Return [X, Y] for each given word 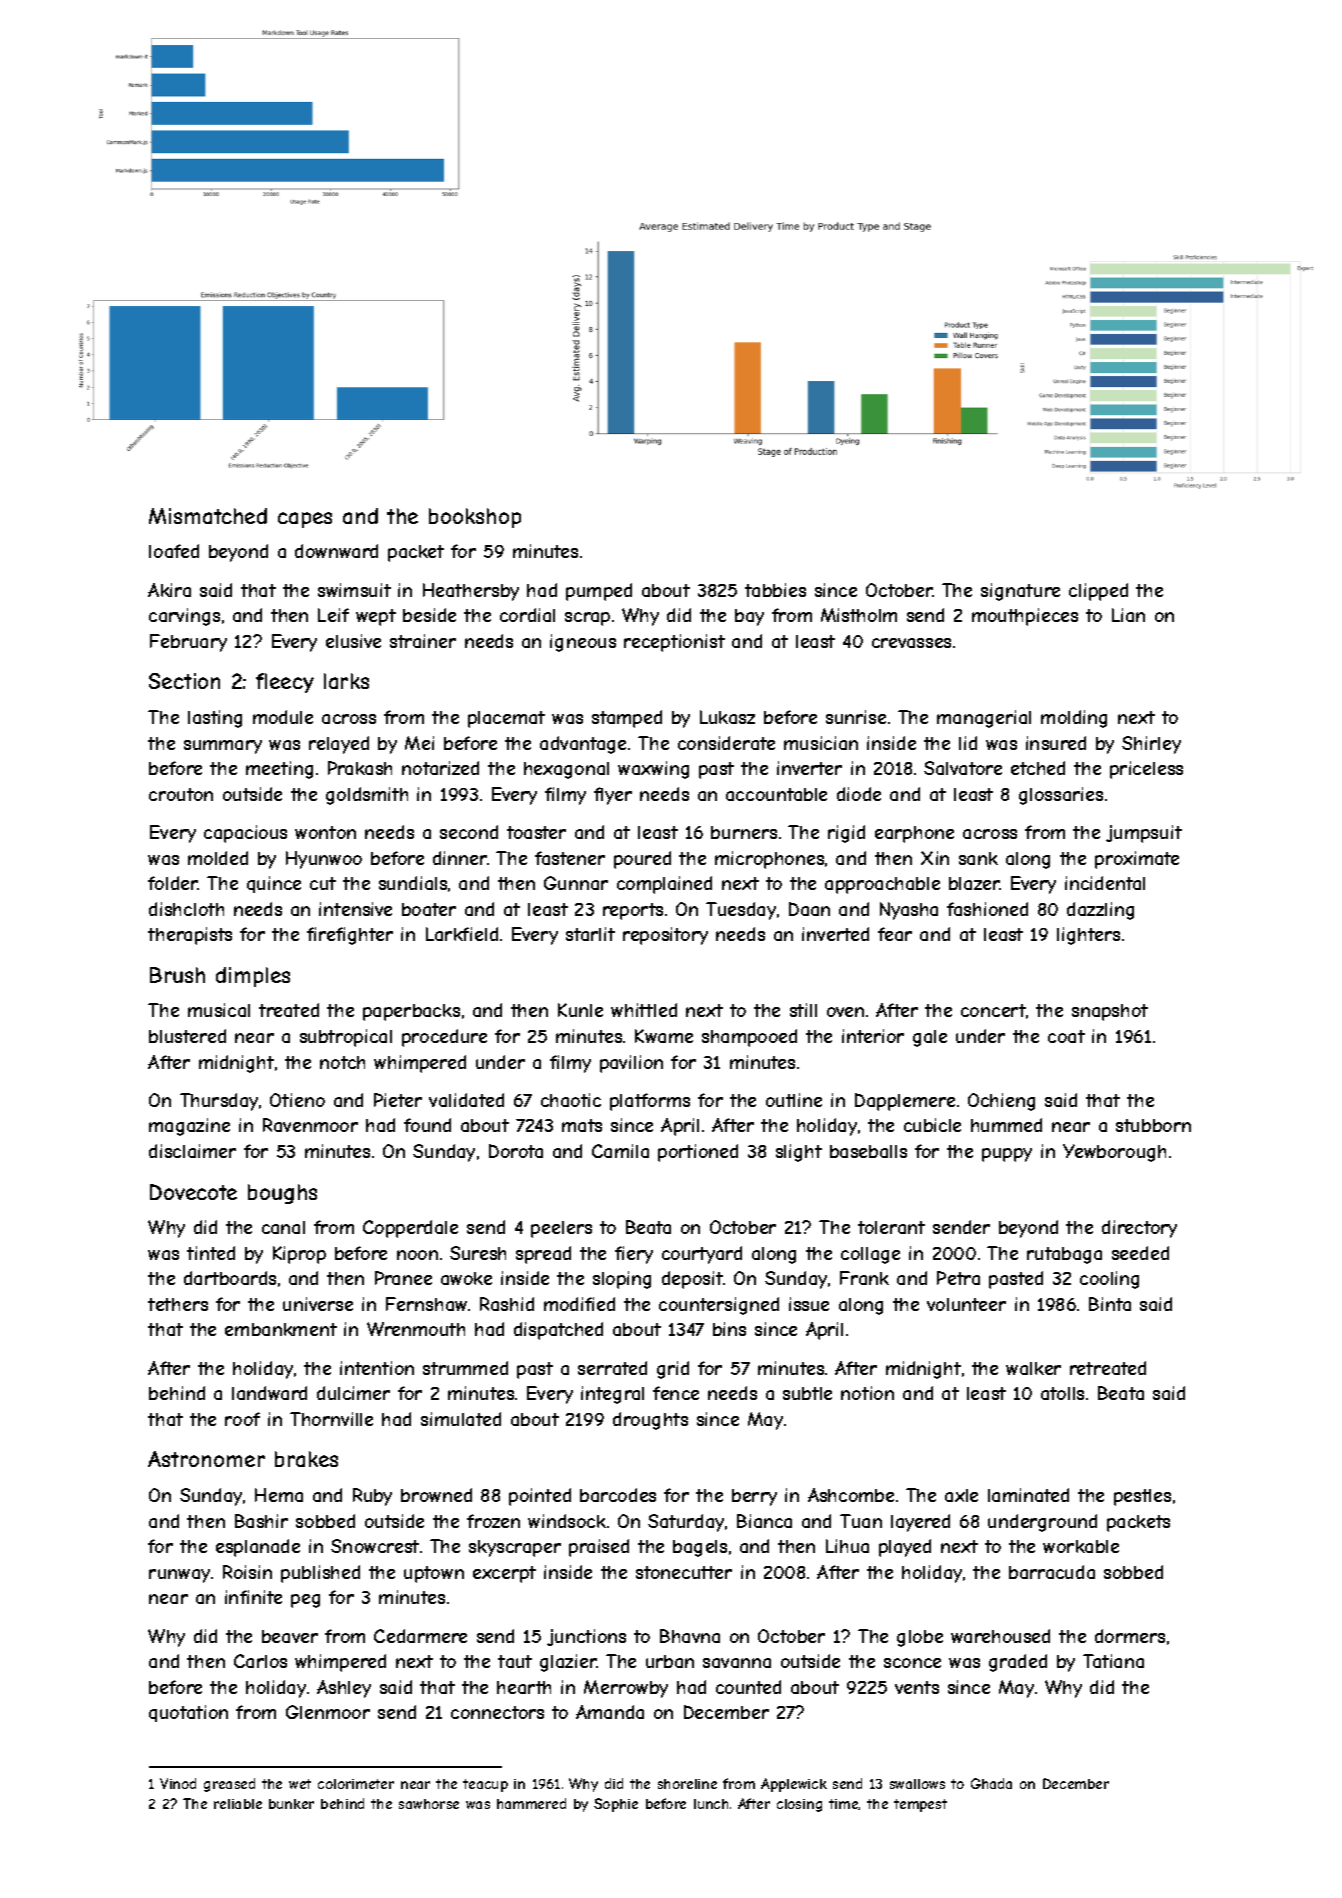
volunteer [966, 1304]
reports [633, 911]
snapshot [1110, 1012]
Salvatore [963, 768]
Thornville [331, 1419]
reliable [238, 1804]
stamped [627, 719]
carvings [184, 617]
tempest [920, 1805]
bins [729, 1329]
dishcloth [186, 909]
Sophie [616, 1805]
